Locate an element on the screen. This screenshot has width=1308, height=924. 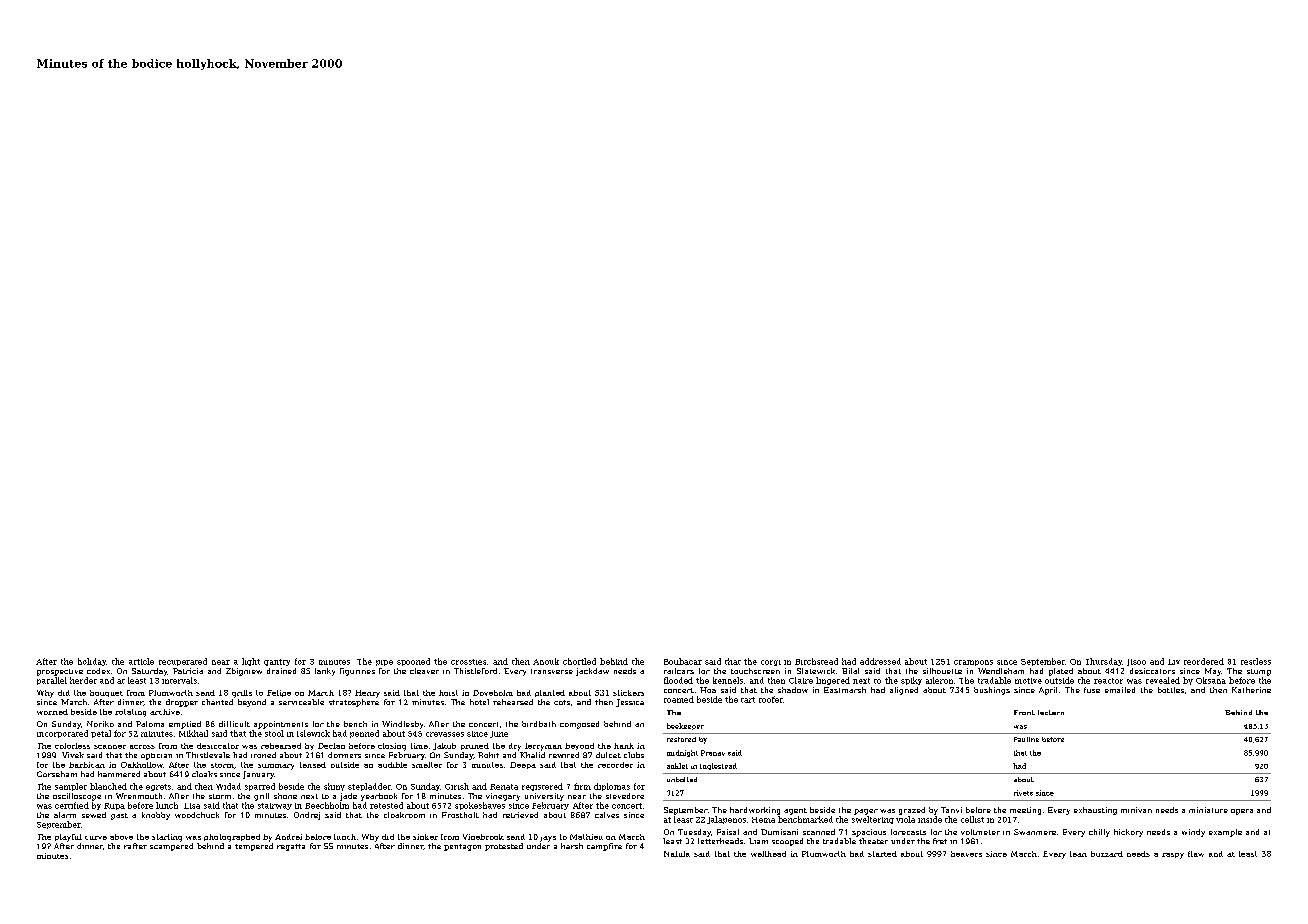
agent is located at coordinates (795, 811).
